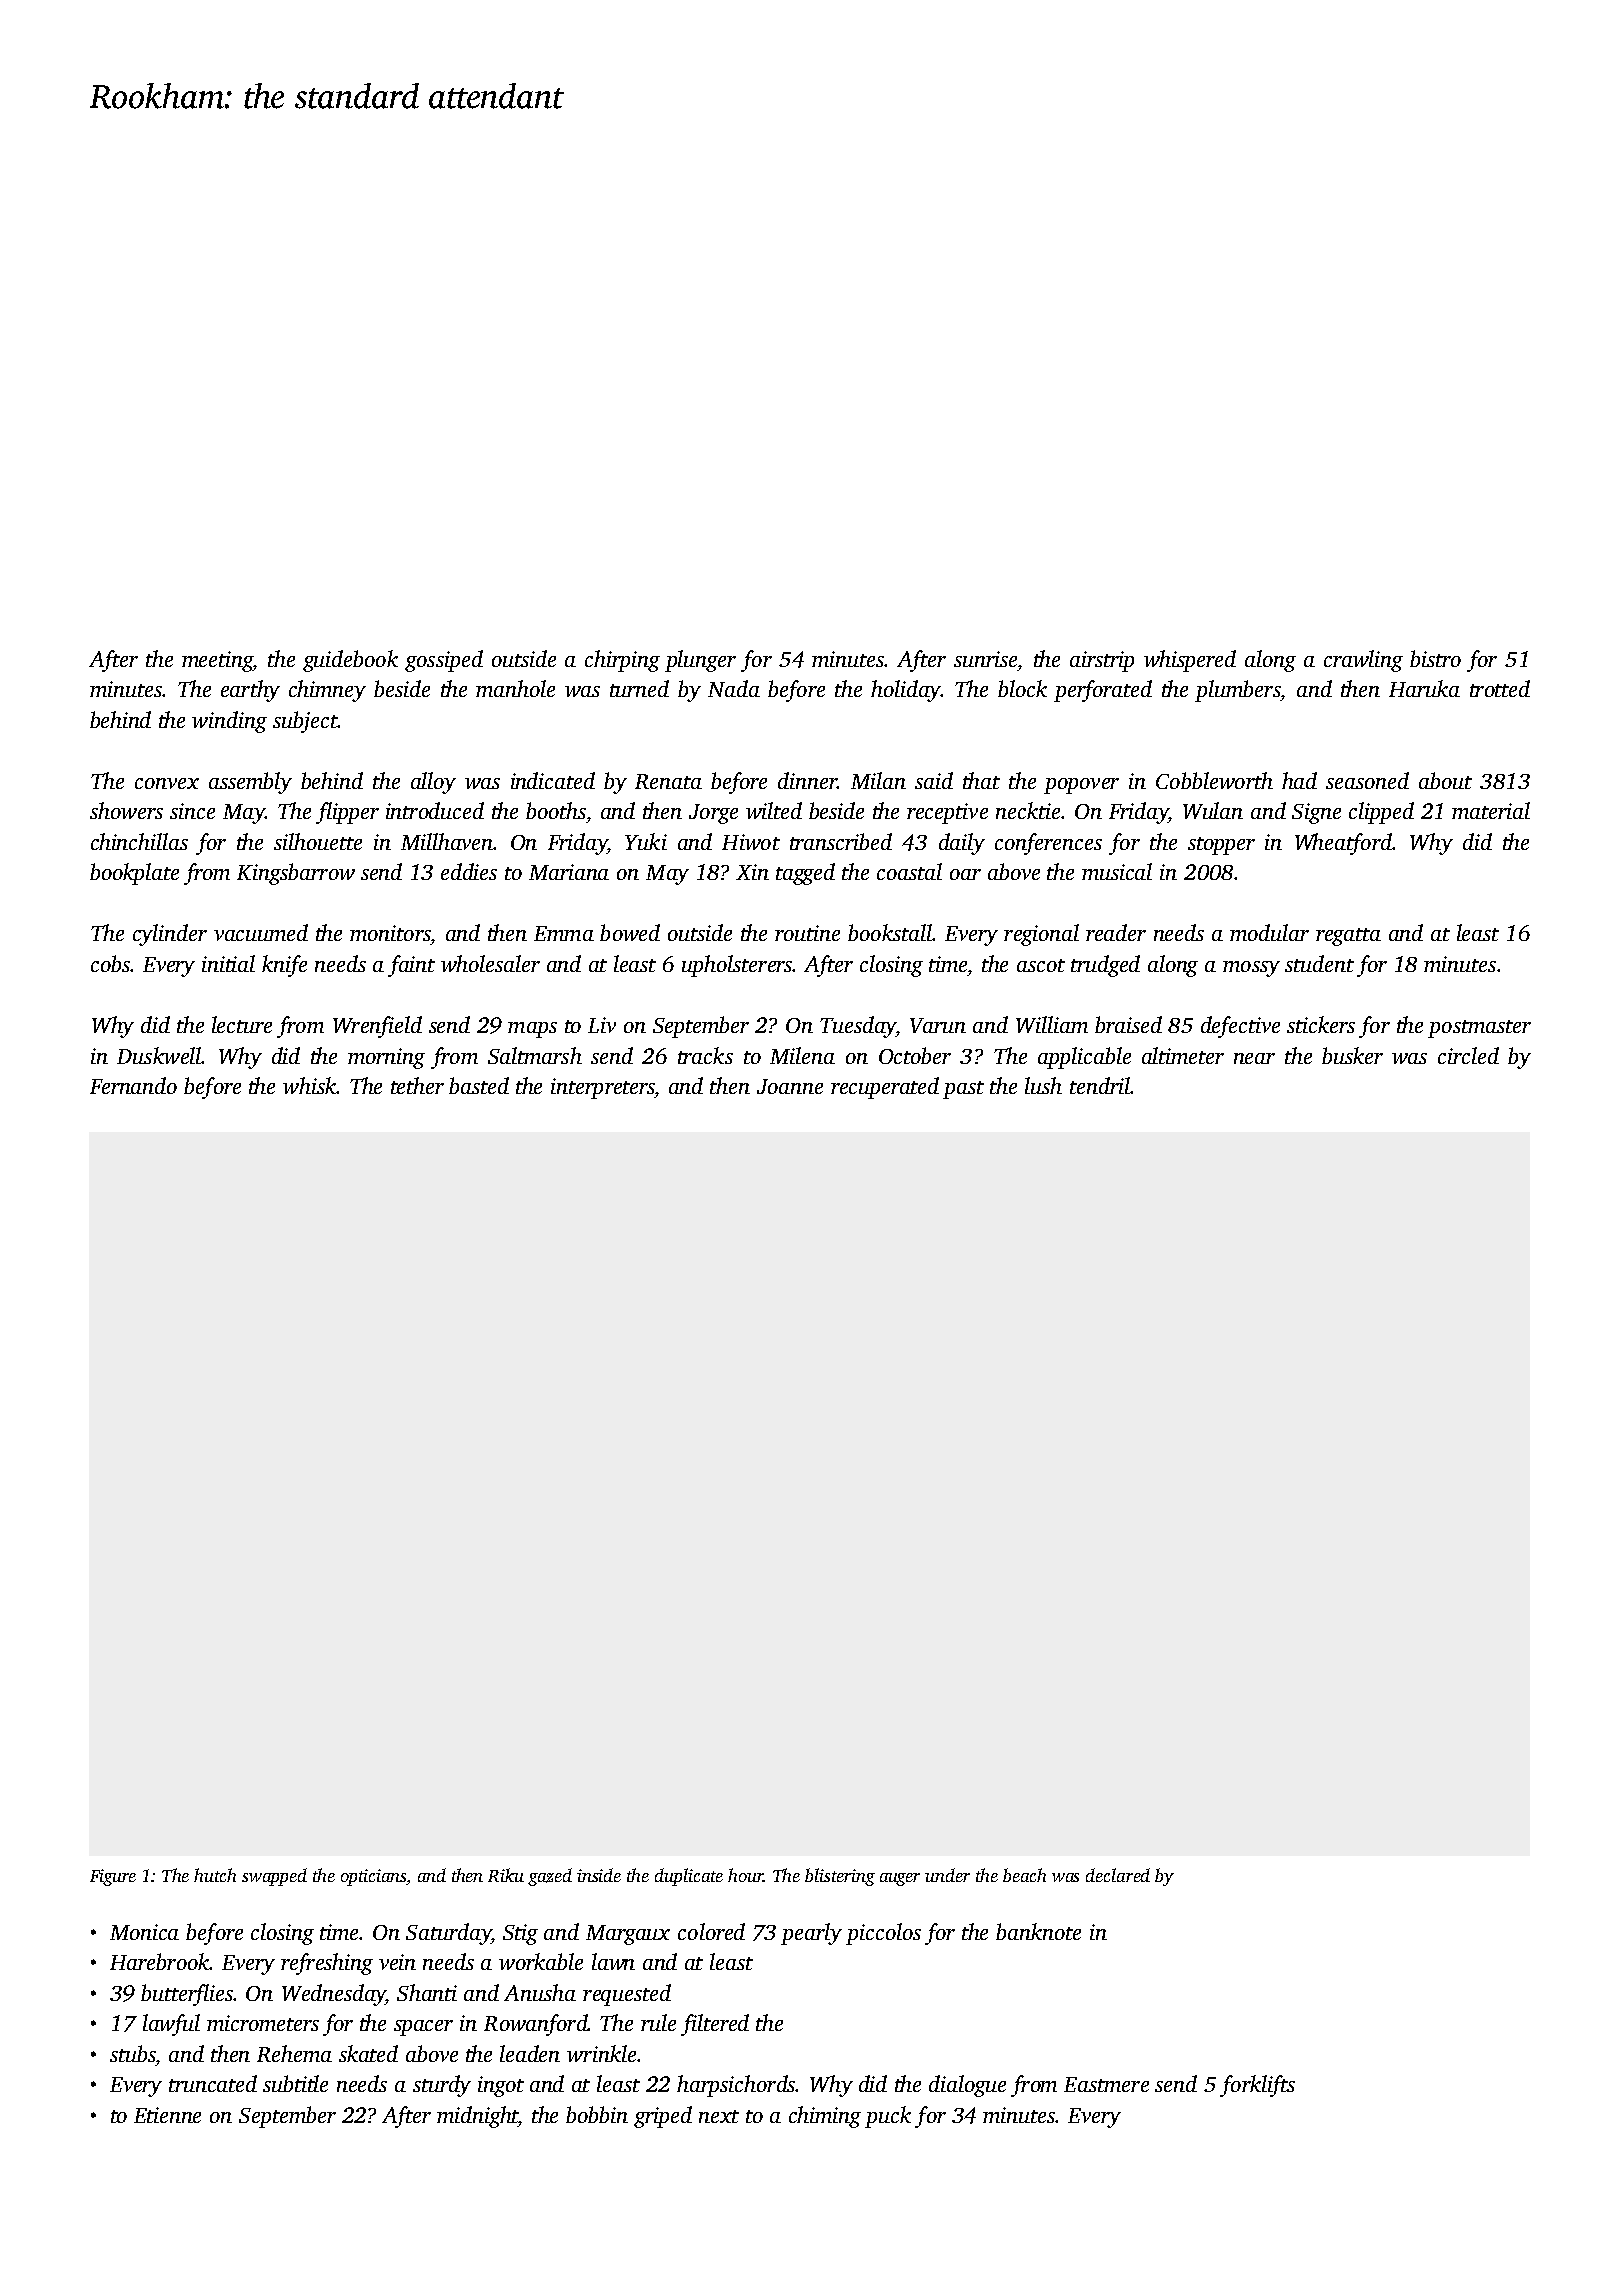 This screenshot has height=2292, width=1620. Describe the element at coordinates (840, 1877) in the screenshot. I see `blistering` at that location.
